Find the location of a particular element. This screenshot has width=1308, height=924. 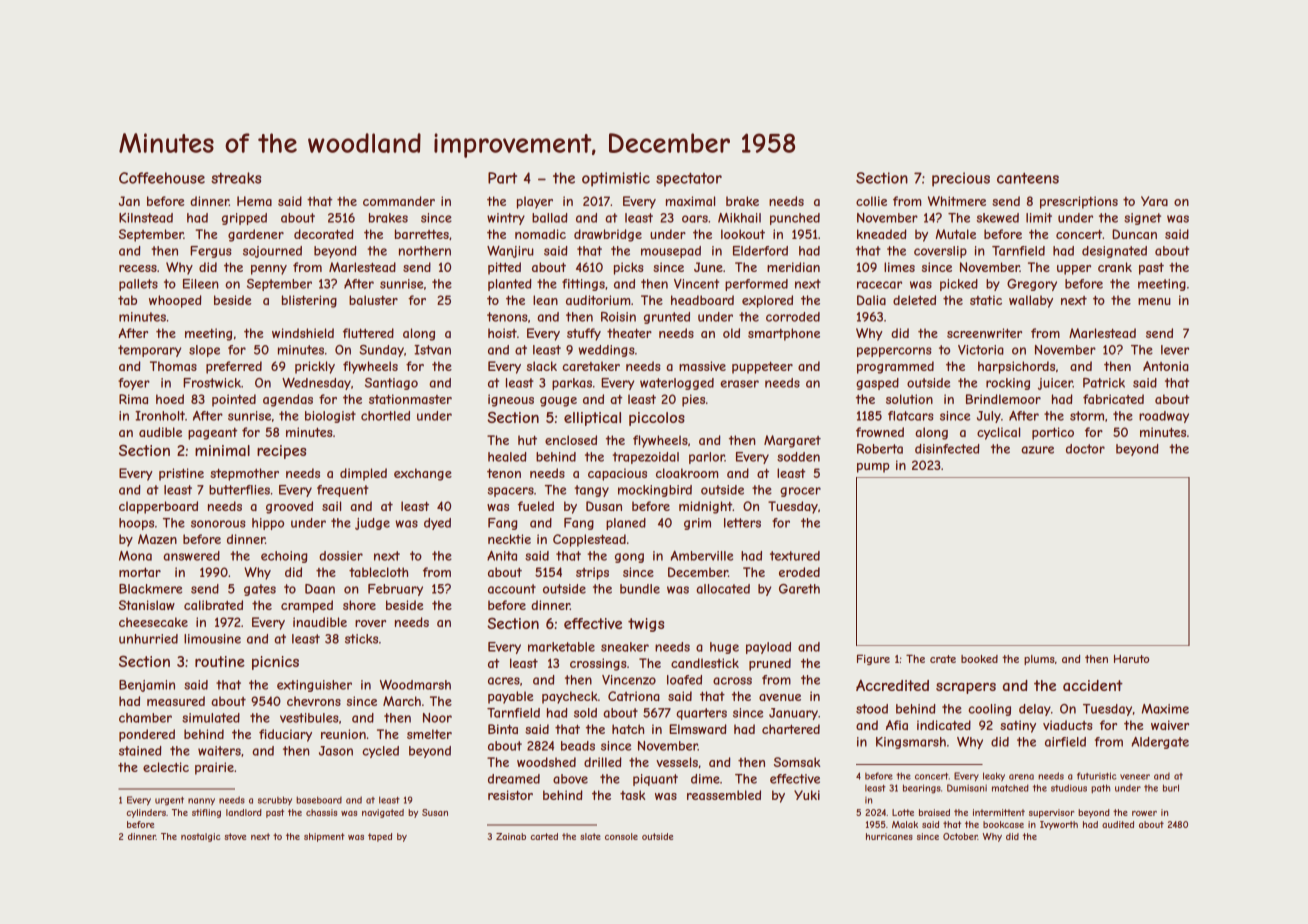

Yuki is located at coordinates (807, 795).
